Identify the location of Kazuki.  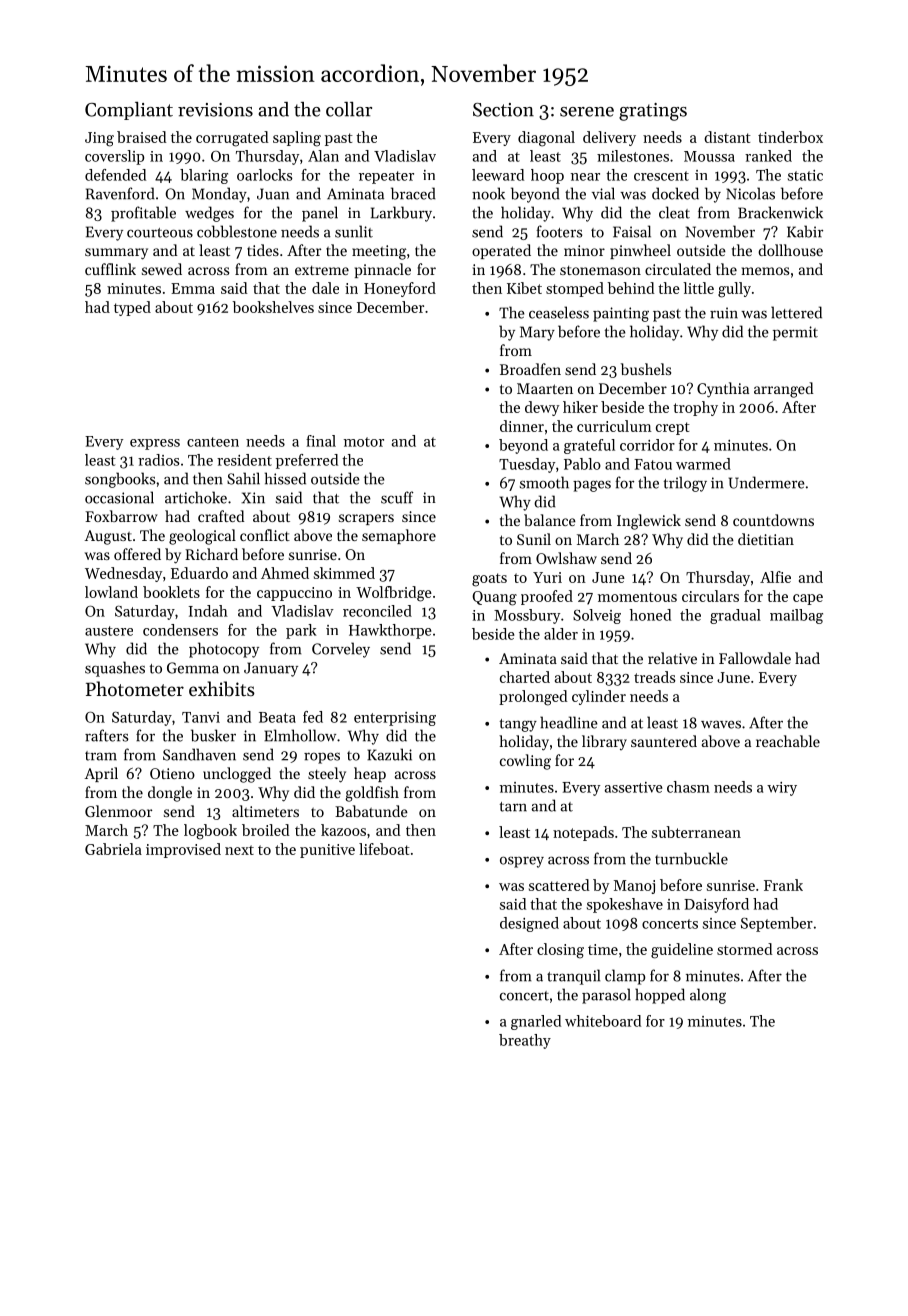
(389, 754).
